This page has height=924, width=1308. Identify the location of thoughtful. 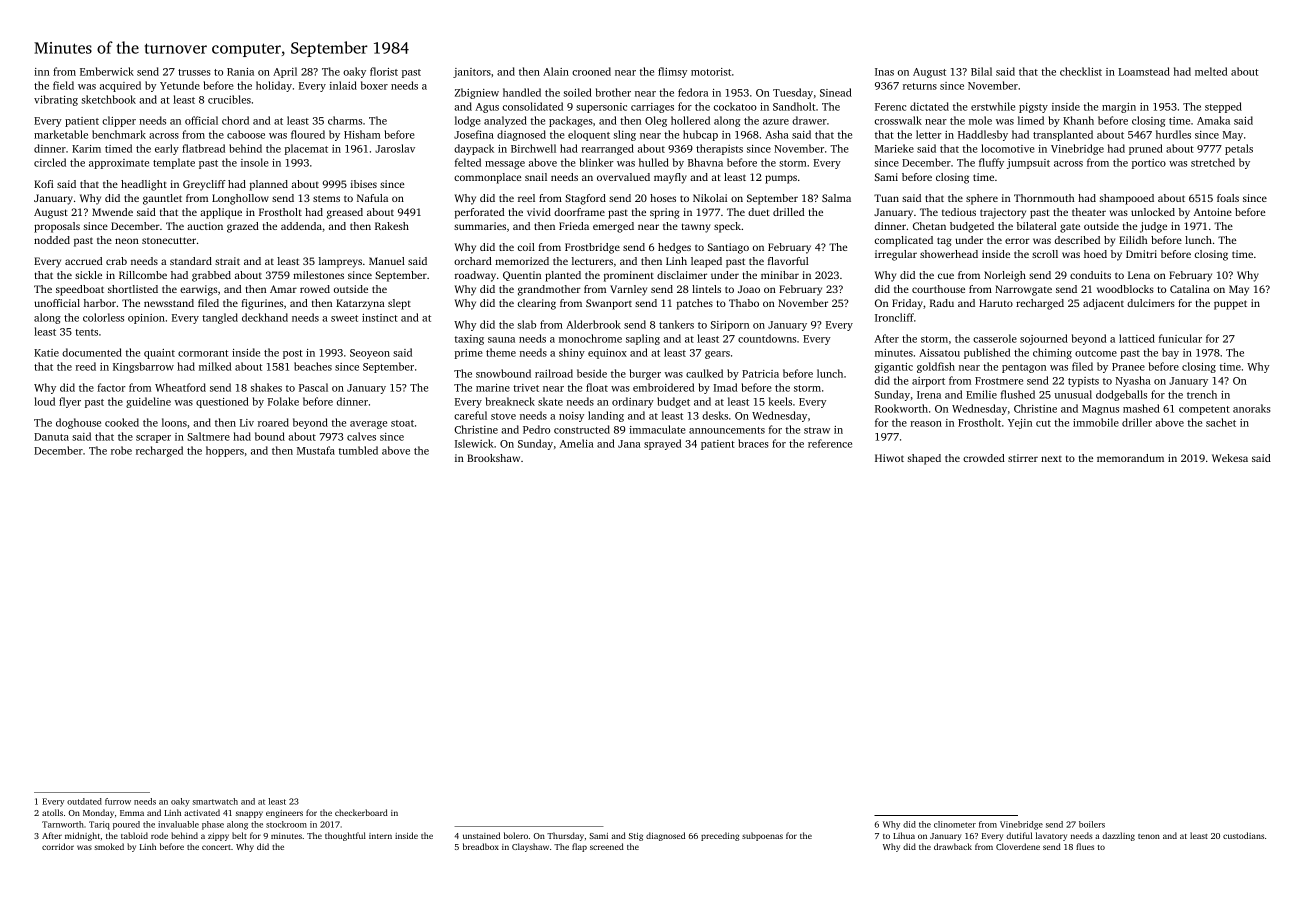
(345, 836).
